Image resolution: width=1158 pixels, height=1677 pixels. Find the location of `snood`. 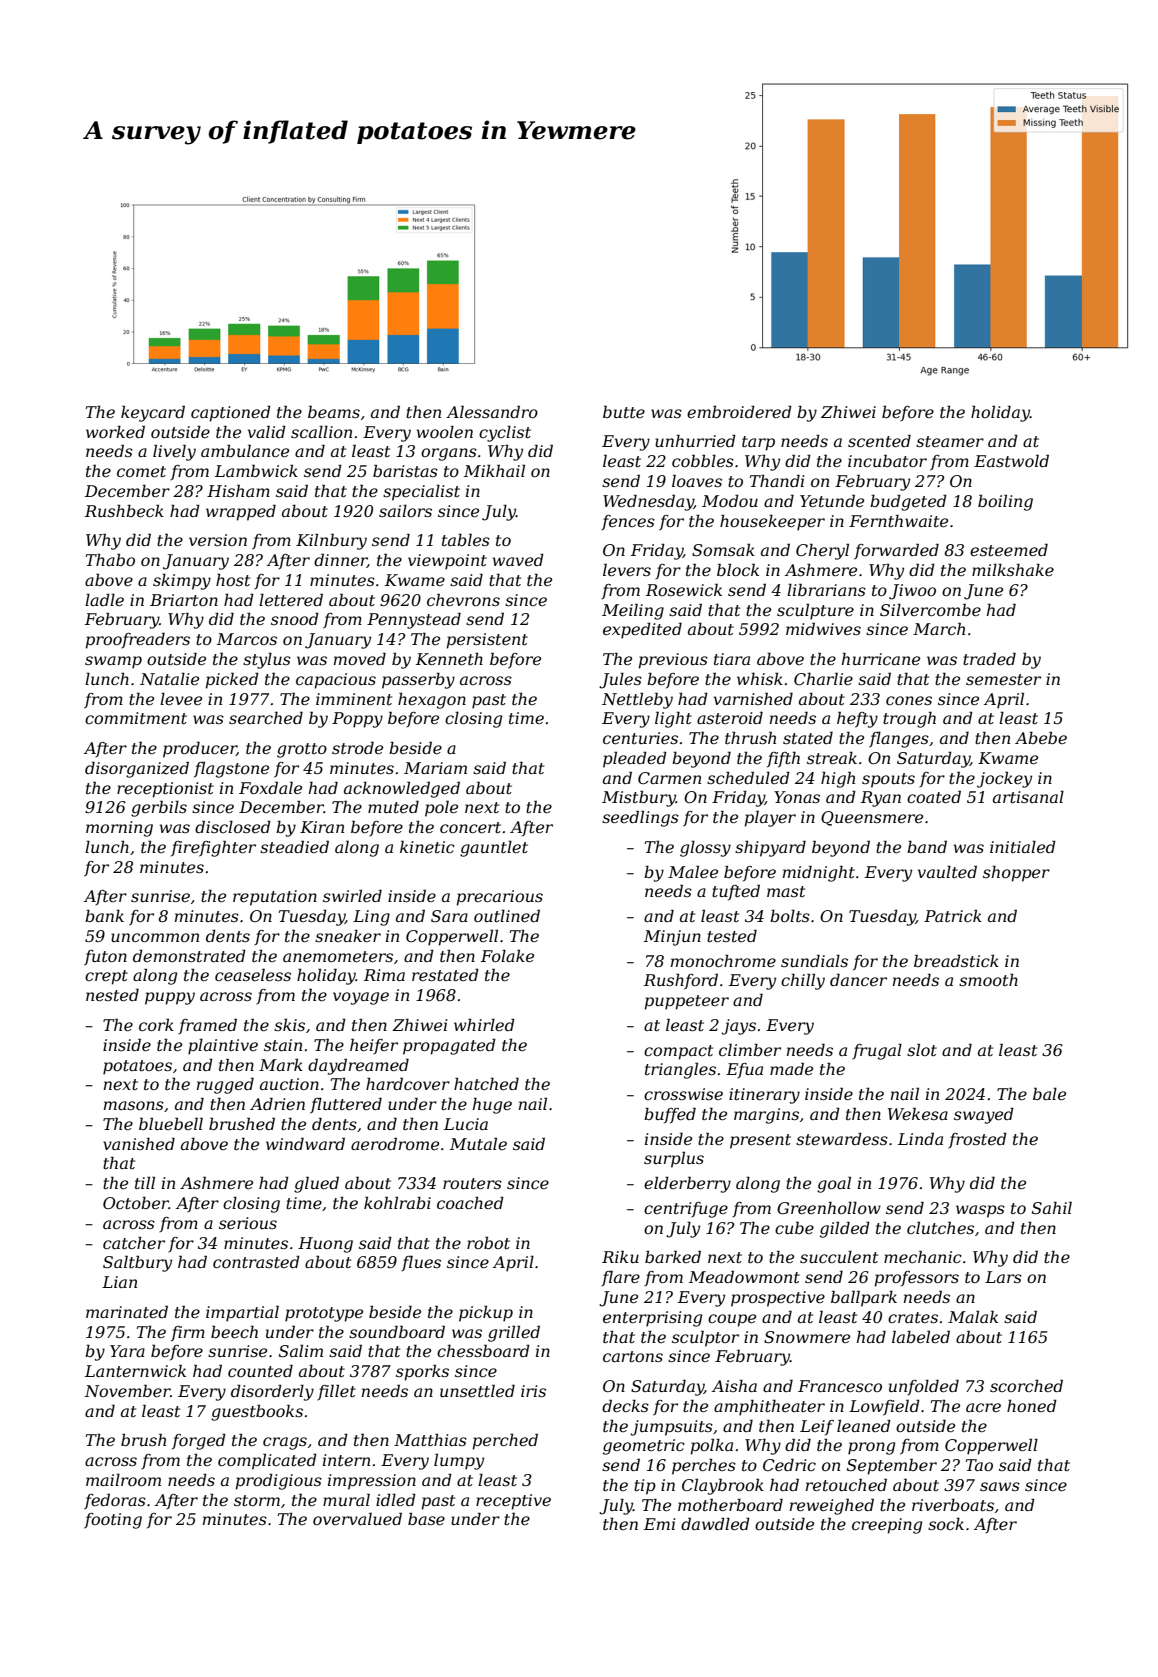

snood is located at coordinates (295, 619).
